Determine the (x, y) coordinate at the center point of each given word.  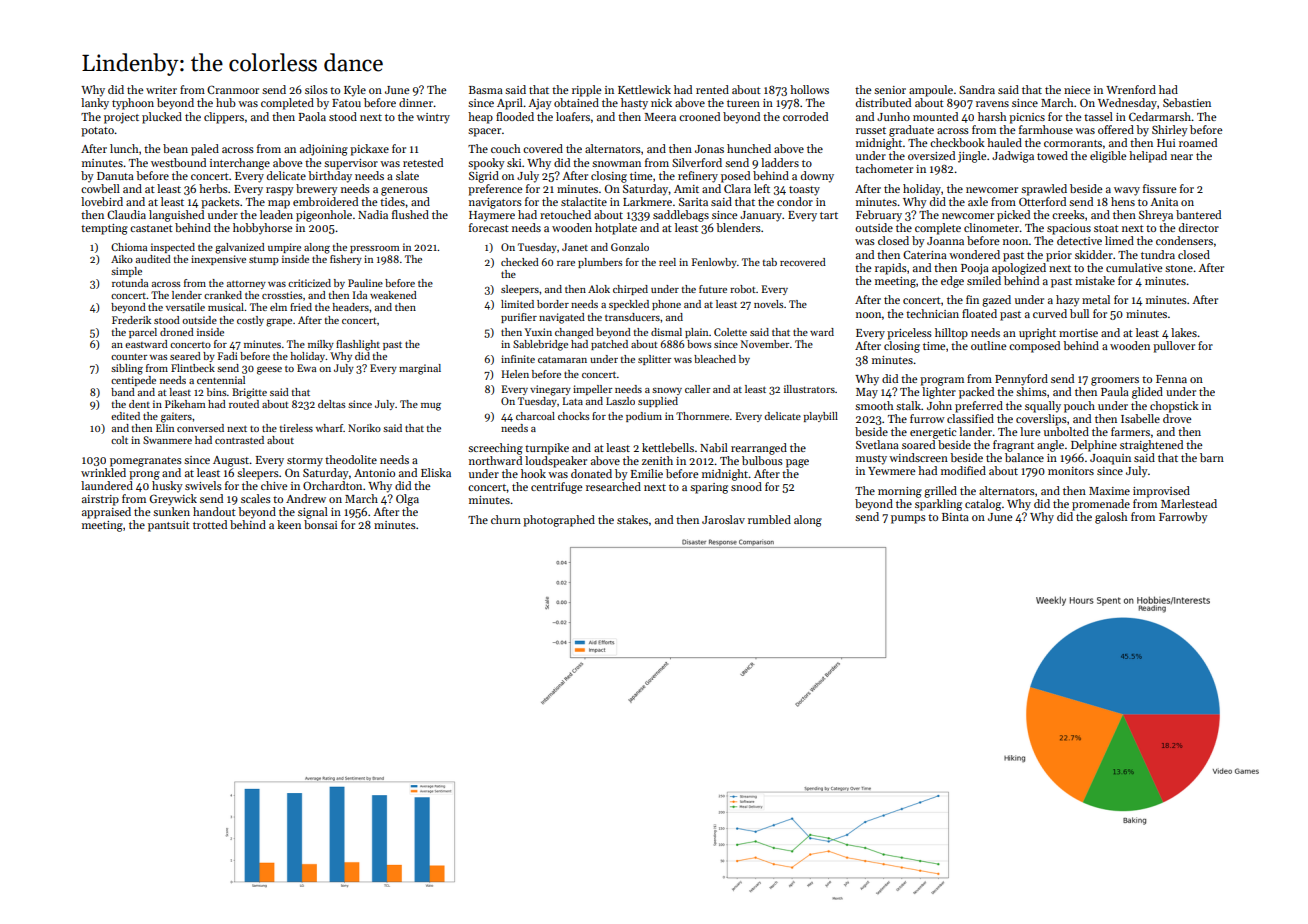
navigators (495, 203)
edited (125, 416)
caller (697, 389)
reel (667, 262)
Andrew (306, 498)
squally (1043, 407)
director (1199, 227)
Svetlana (877, 444)
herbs (213, 188)
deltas (332, 404)
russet (871, 130)
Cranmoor (233, 89)
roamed (1198, 142)
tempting (104, 229)
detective (1079, 240)
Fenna (1171, 379)
